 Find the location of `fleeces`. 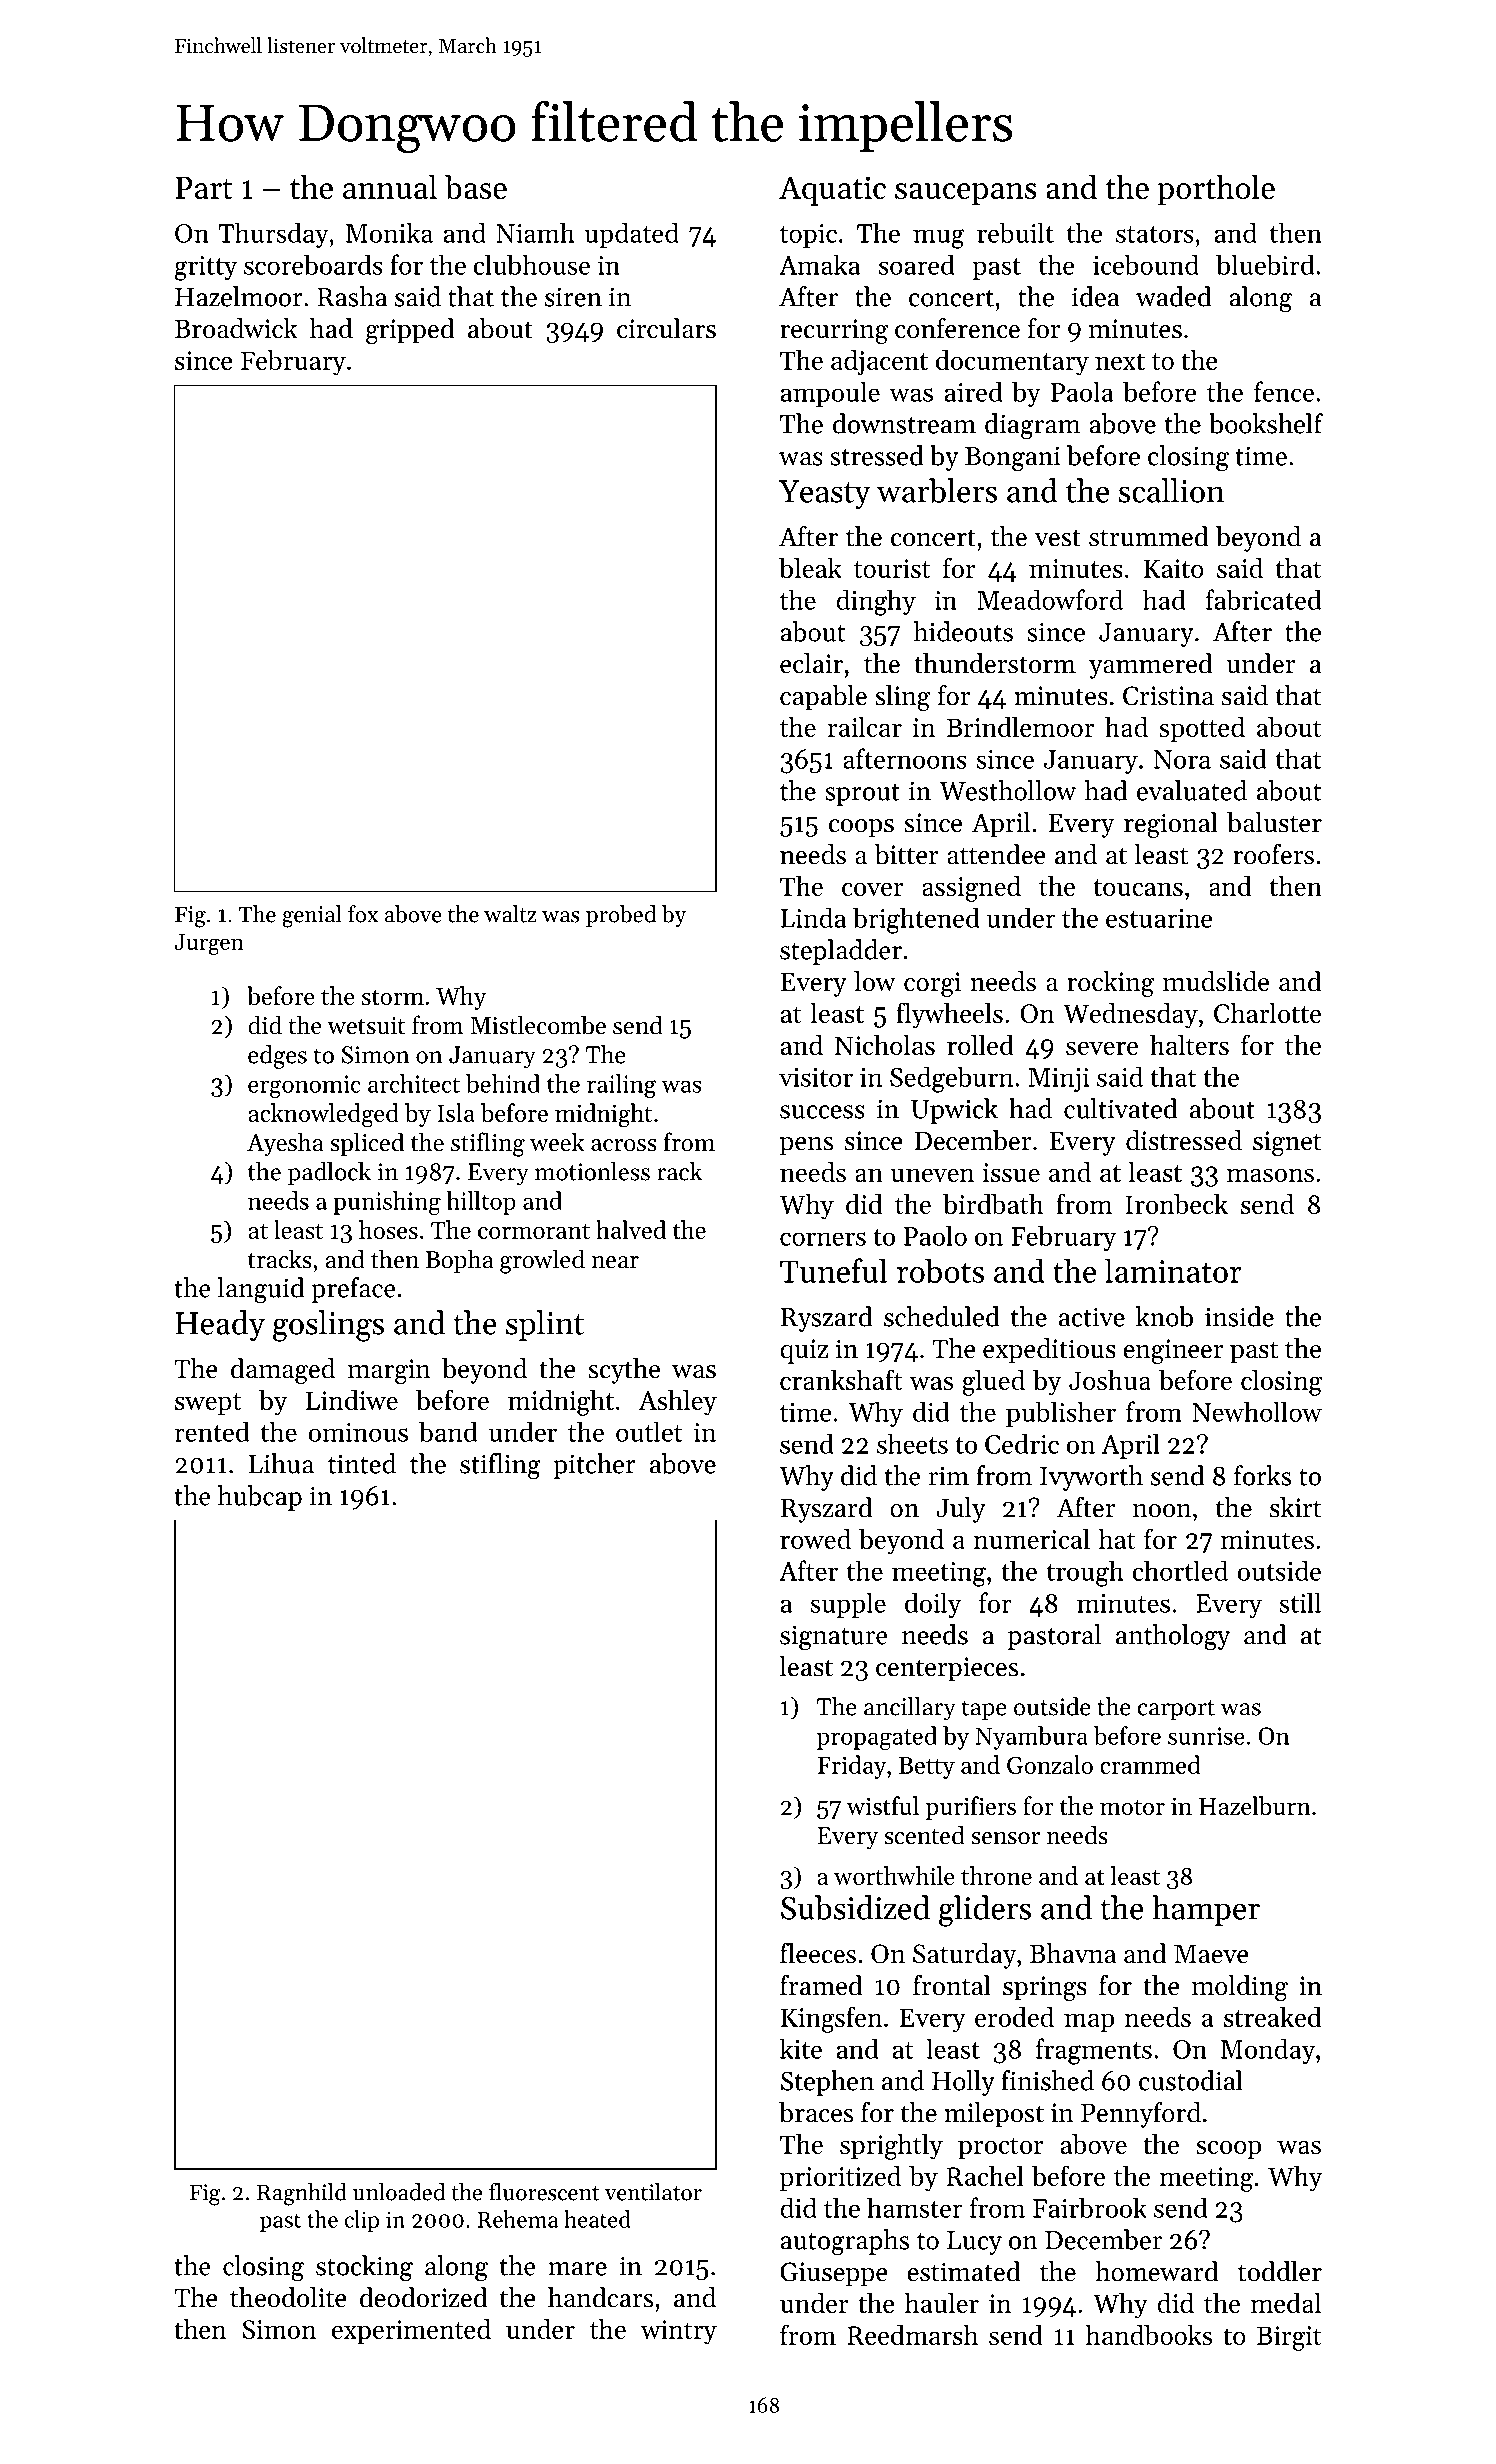

fleeces is located at coordinates (818, 1953).
